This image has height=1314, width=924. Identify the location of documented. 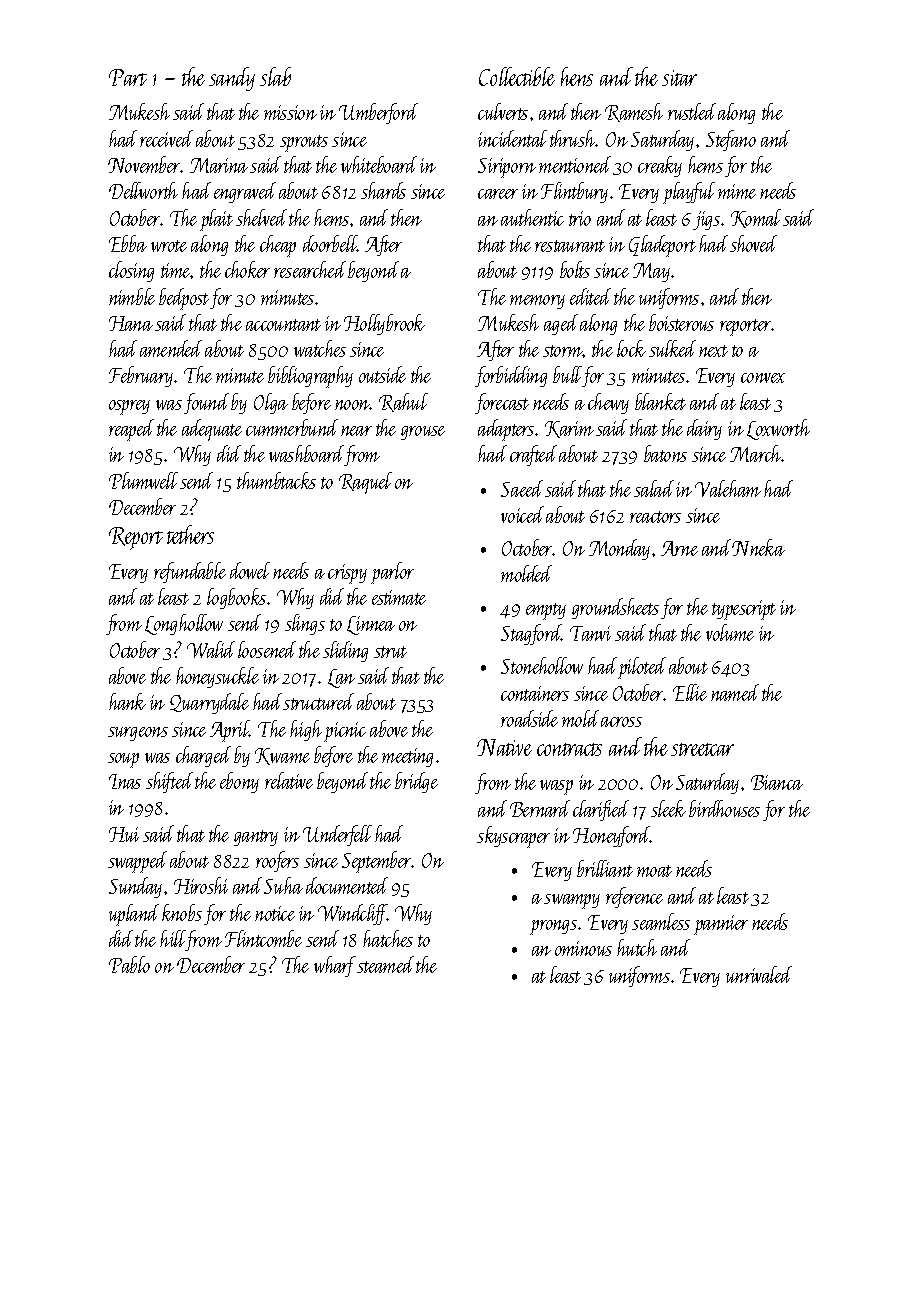
(347, 885).
